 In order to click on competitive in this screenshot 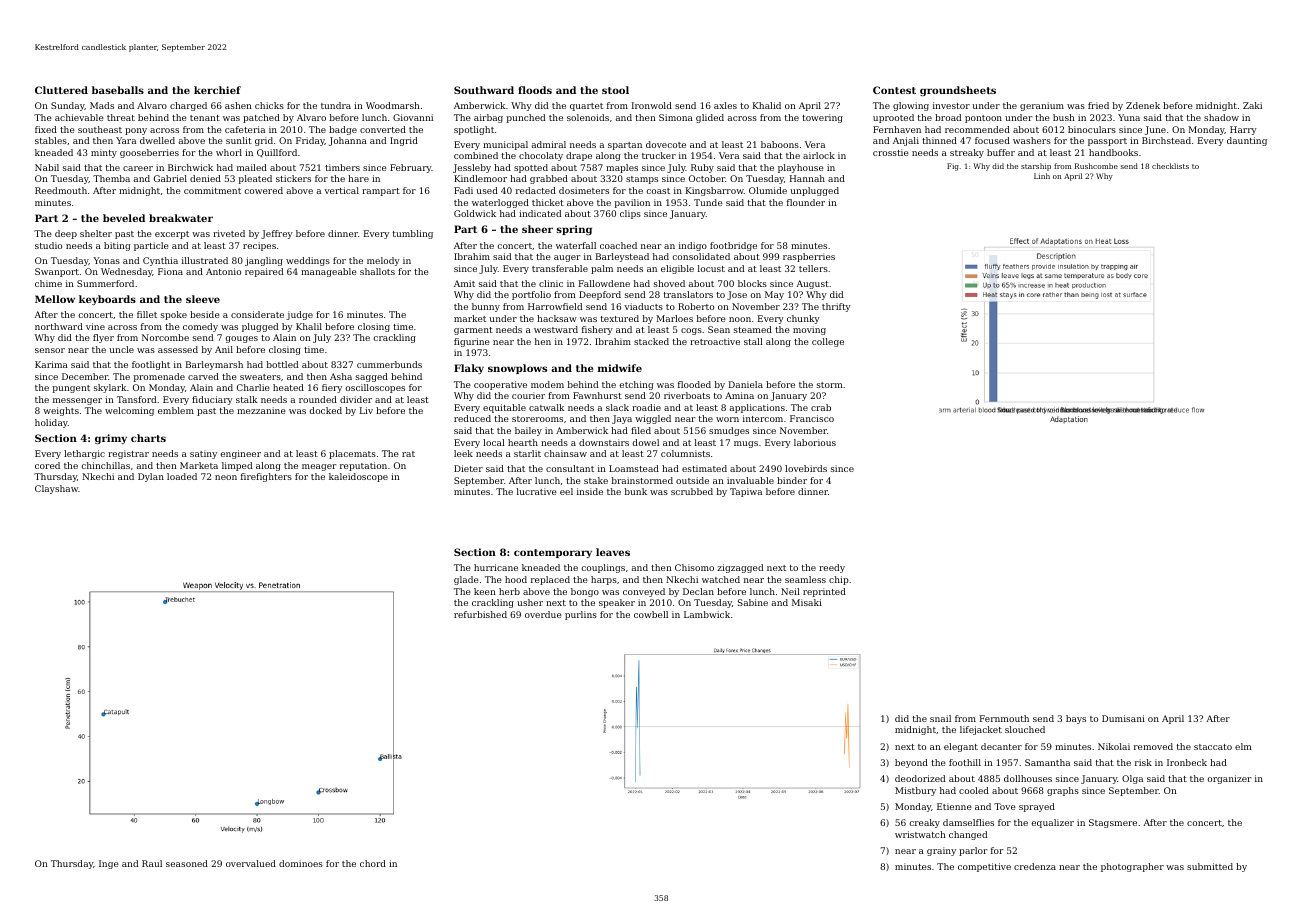, I will do `click(984, 867)`.
